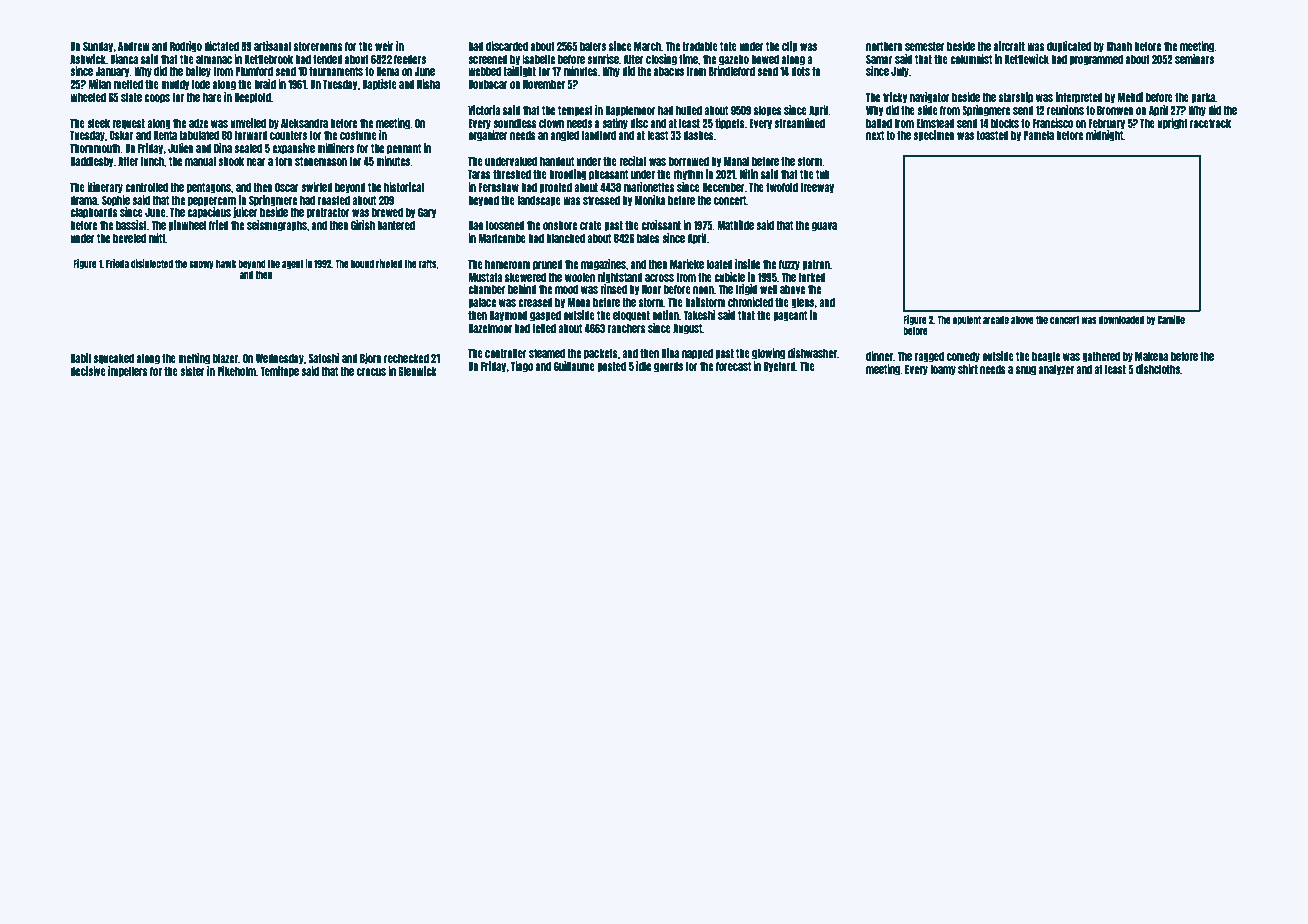 This page has height=924, width=1308. Describe the element at coordinates (304, 123) in the page. I see `Aleksandra` at that location.
